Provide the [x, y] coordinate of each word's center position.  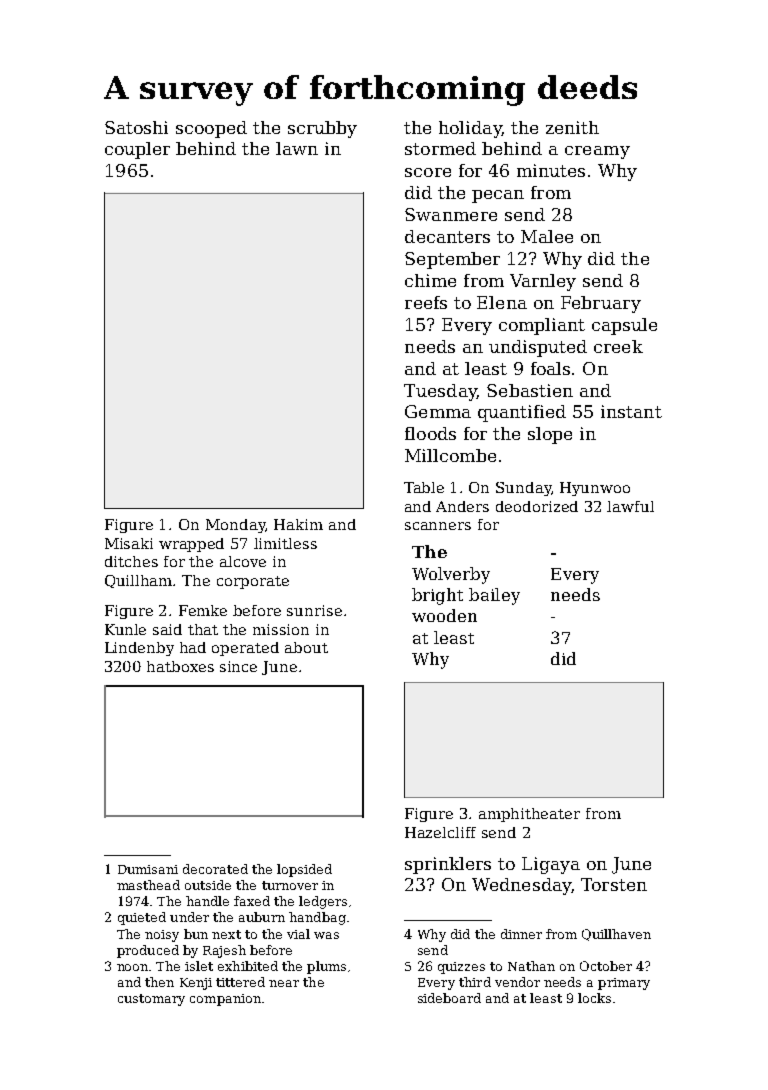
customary [151, 1000]
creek [618, 346]
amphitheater [529, 815]
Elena [502, 302]
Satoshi [136, 127]
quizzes [461, 968]
